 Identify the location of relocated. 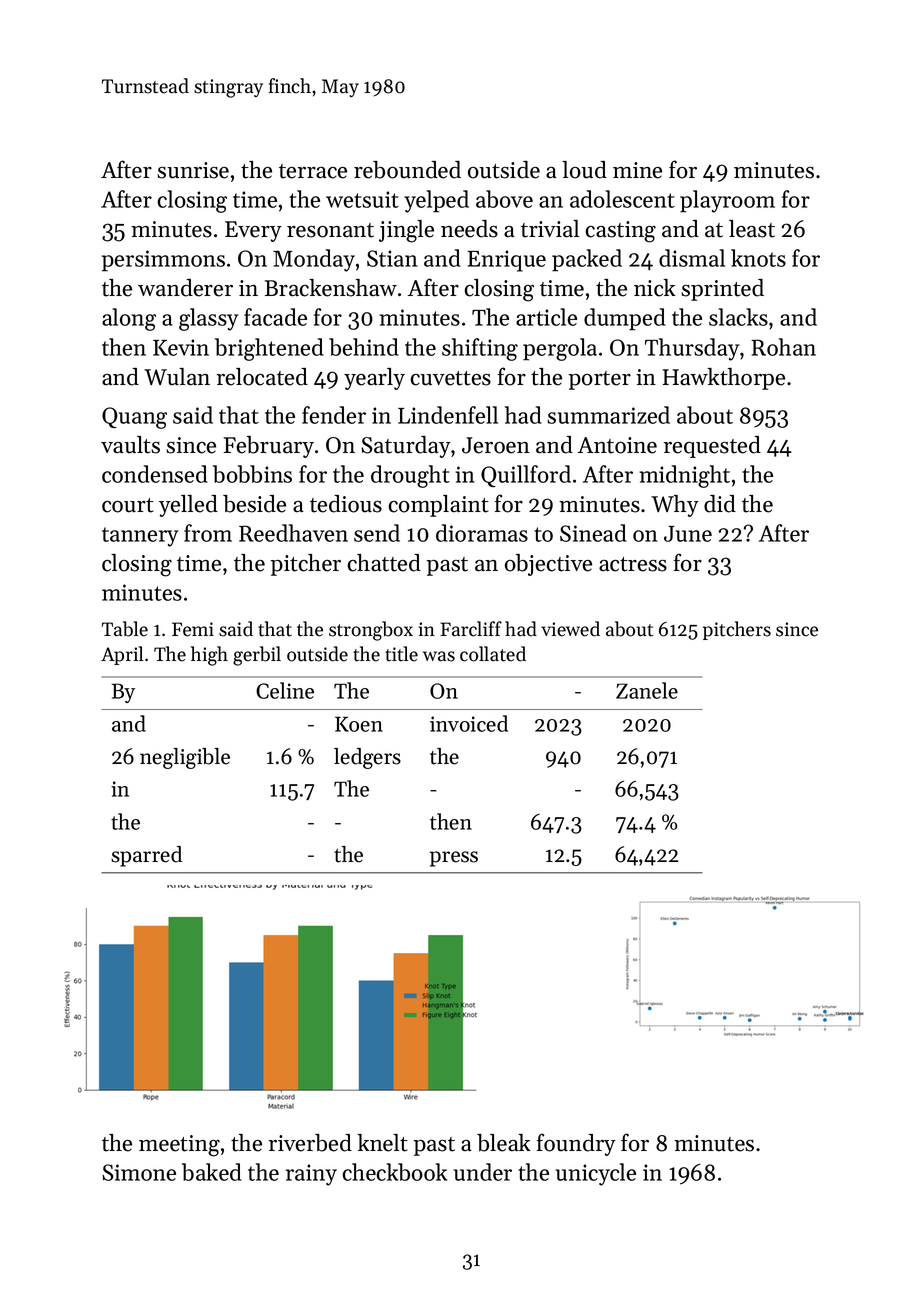
(262, 377).
